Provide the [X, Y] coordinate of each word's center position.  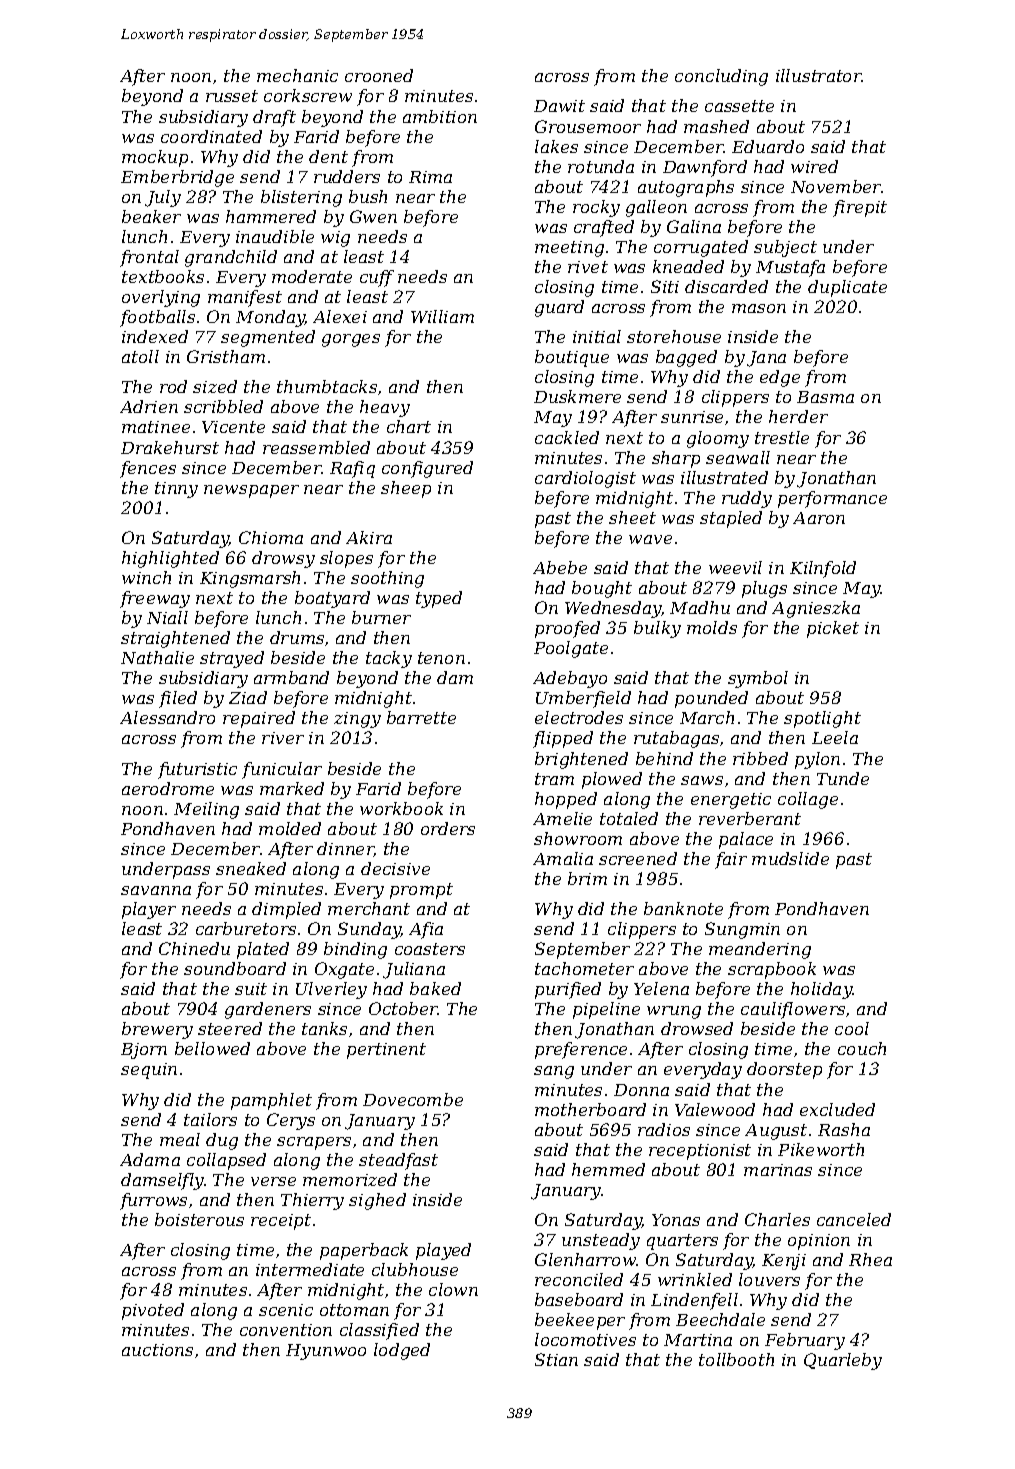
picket [833, 629]
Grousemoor [588, 126]
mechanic [297, 75]
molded [290, 828]
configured [427, 469]
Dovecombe [413, 1099]
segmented [268, 338]
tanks [324, 1028]
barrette [421, 717]
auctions [157, 1350]
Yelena [661, 988]
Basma [825, 397]
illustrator [819, 75]
